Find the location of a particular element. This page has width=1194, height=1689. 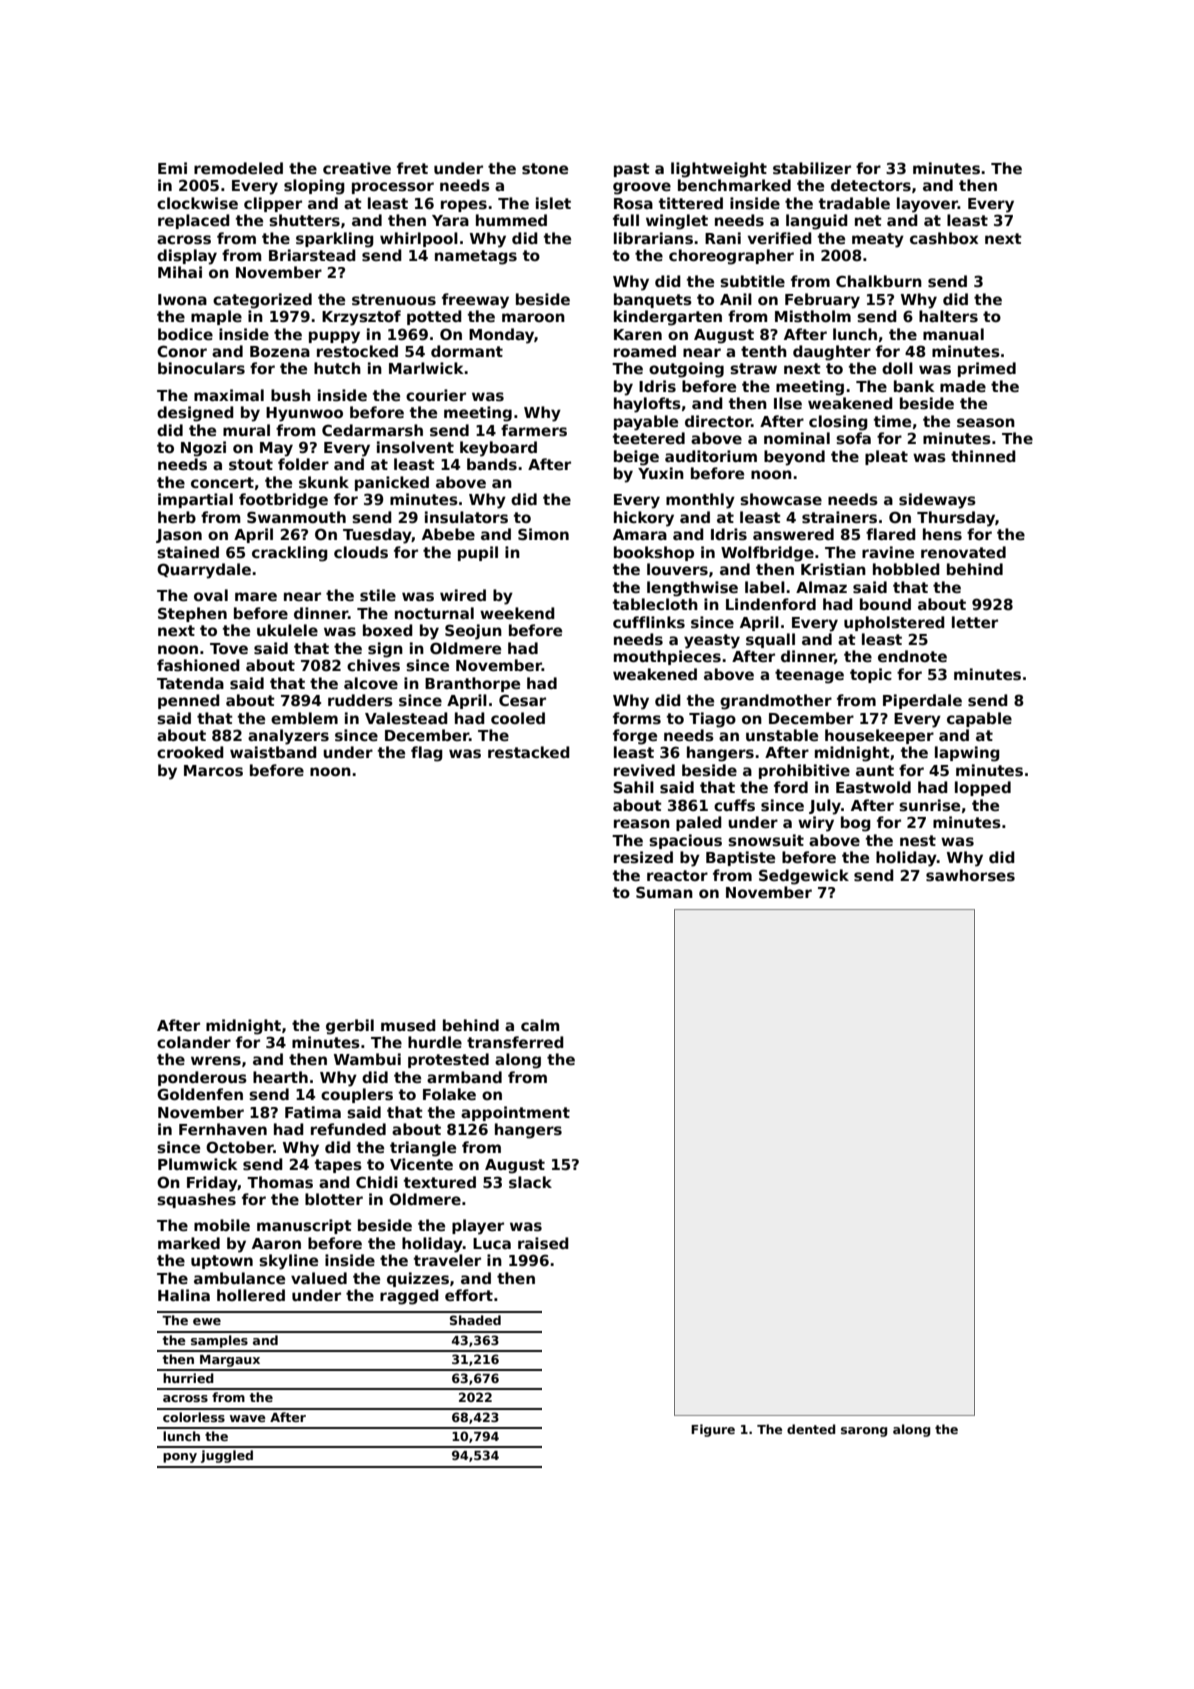

cooled is located at coordinates (518, 718).
